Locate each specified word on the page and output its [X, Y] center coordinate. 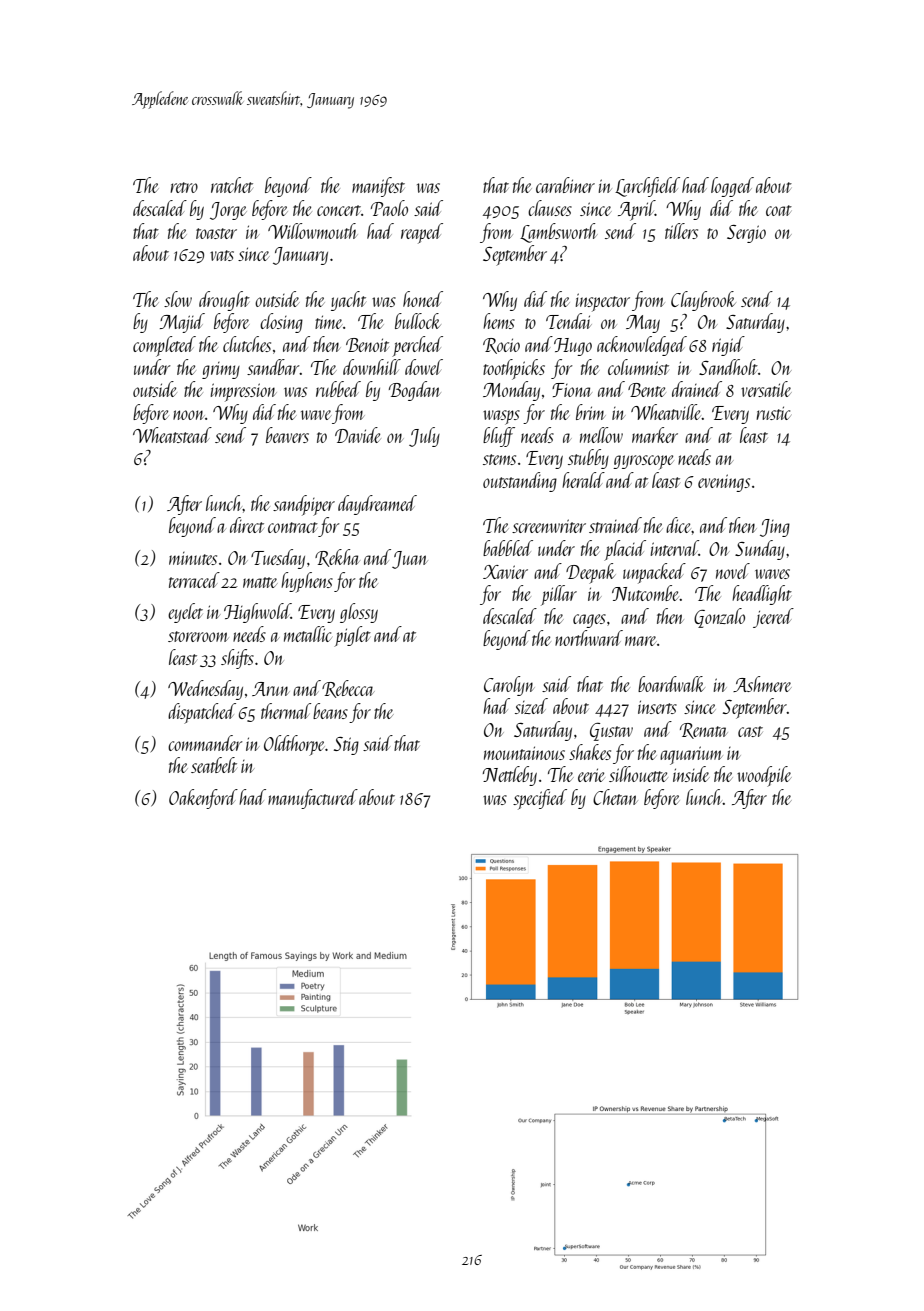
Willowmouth [313, 231]
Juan [409, 560]
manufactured [313, 799]
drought [224, 301]
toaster [216, 233]
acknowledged [642, 346]
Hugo [573, 347]
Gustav [611, 732]
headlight [762, 595]
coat [779, 210]
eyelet [185, 613]
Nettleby [509, 776]
